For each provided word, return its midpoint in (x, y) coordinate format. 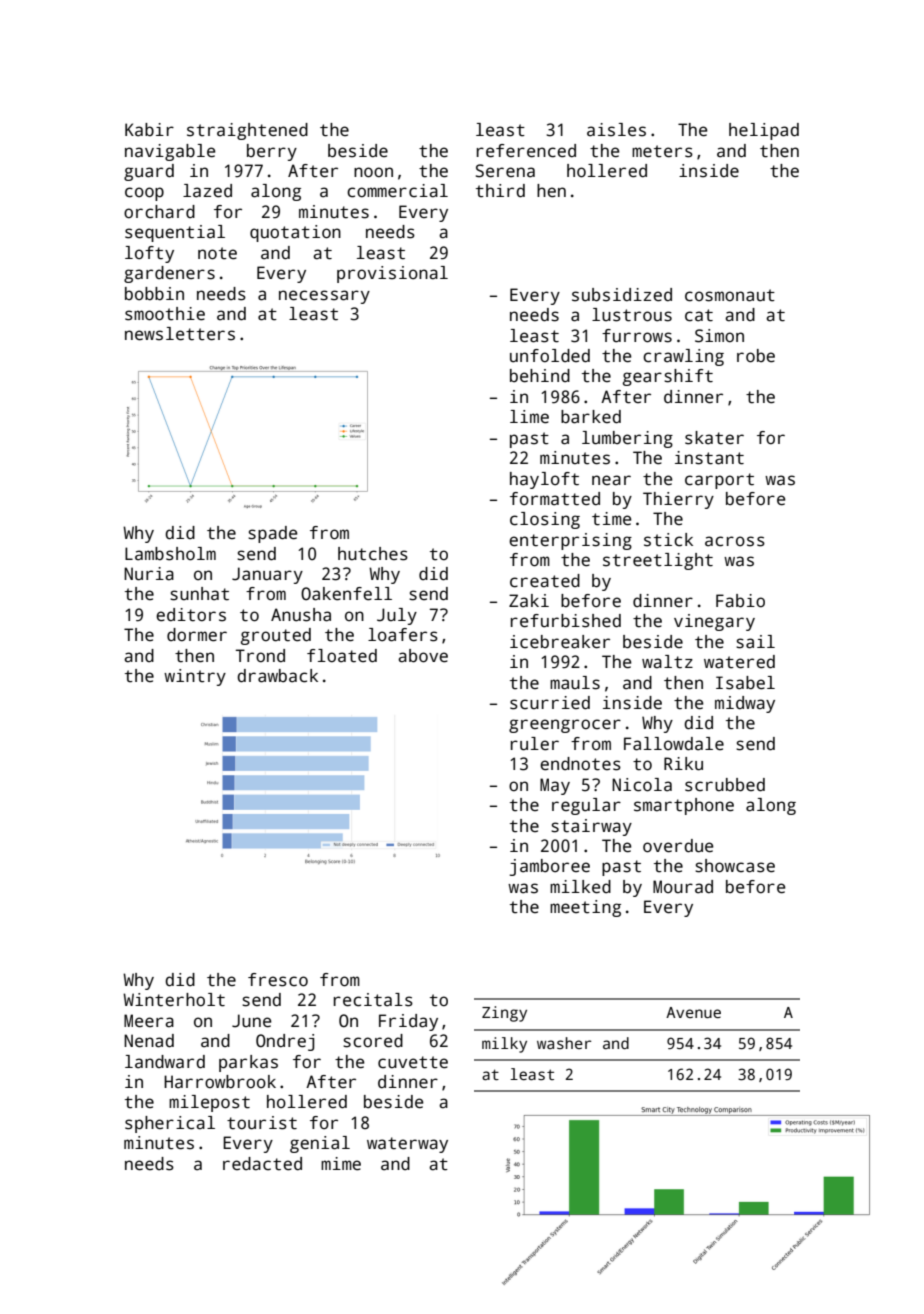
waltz (667, 662)
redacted (262, 1164)
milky (504, 1045)
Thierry (678, 500)
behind (540, 376)
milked (580, 887)
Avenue (693, 1012)
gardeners (169, 274)
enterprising (570, 541)
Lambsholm (170, 554)
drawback (277, 676)
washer (564, 1043)
